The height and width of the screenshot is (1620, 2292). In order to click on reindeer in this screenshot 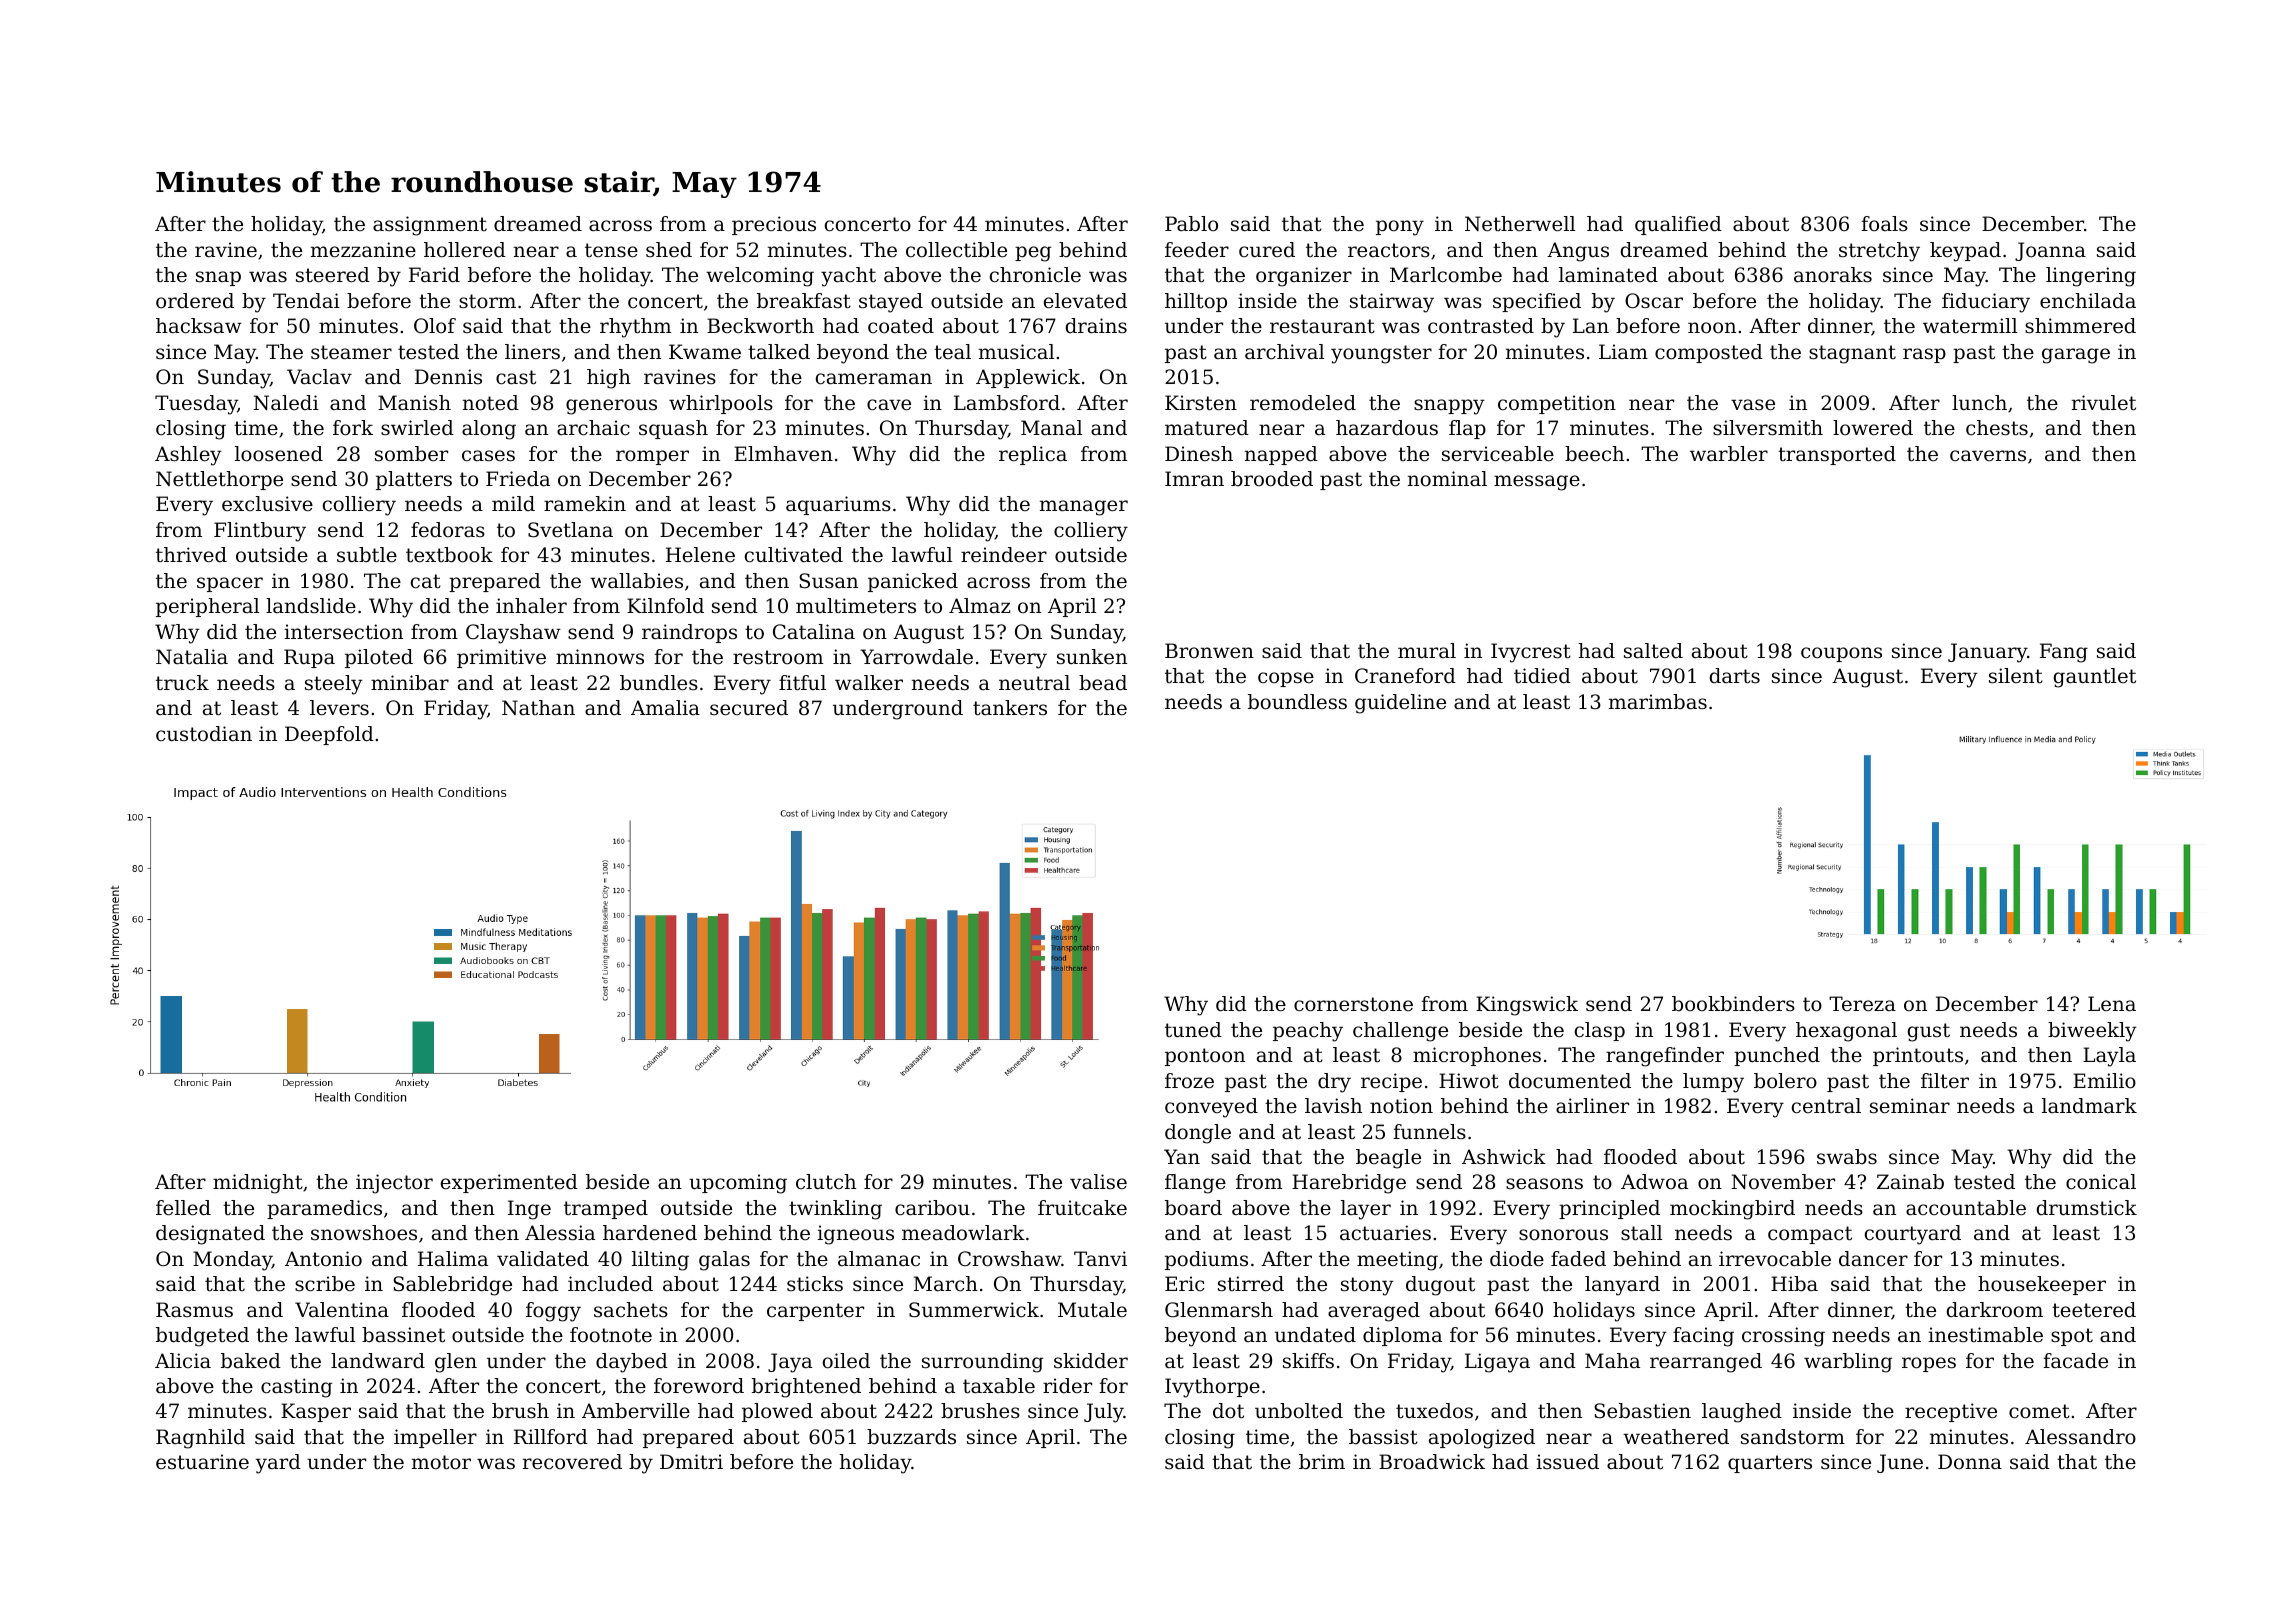, I will do `click(1004, 555)`.
